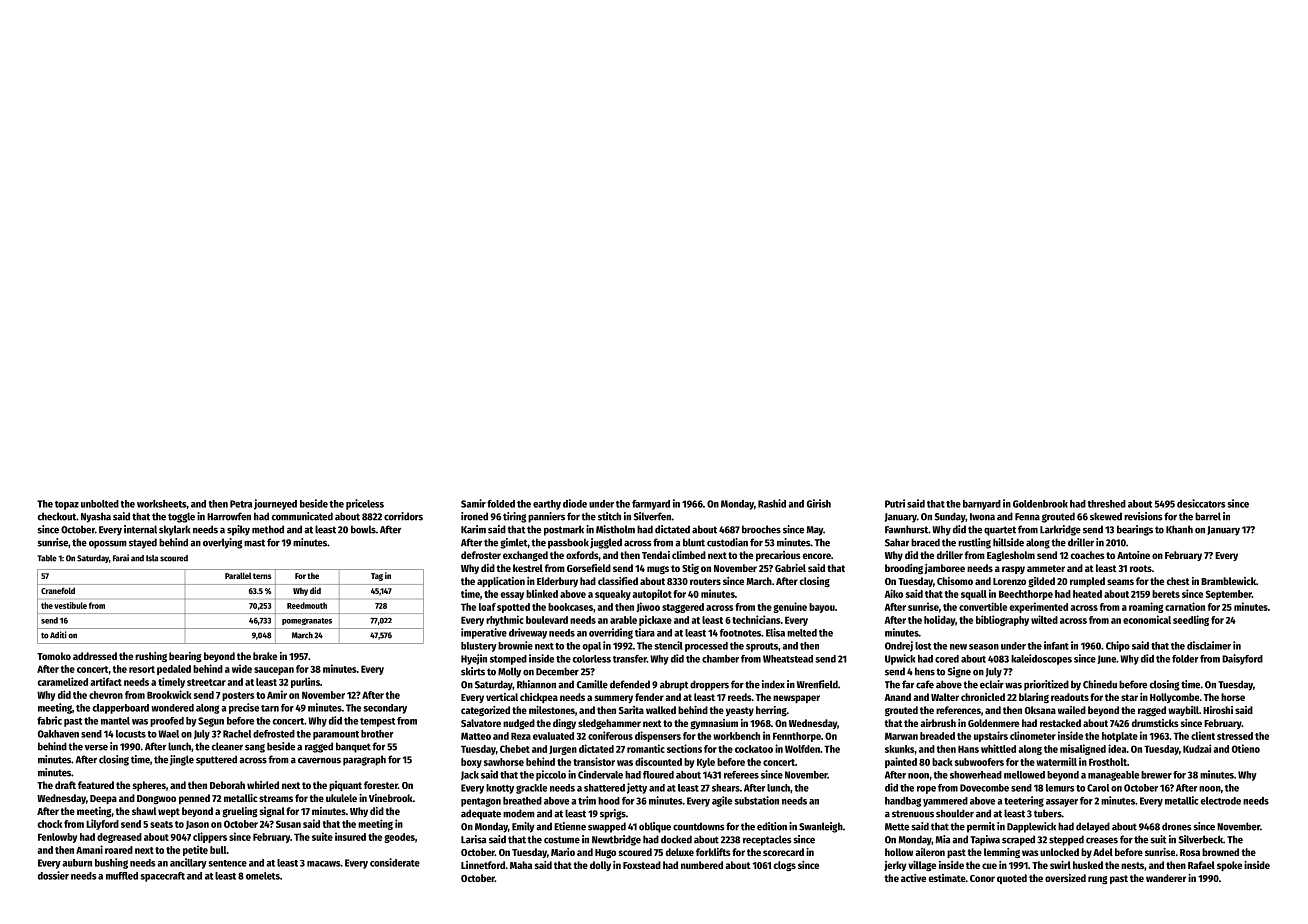  I want to click on Jack, so click(470, 775).
